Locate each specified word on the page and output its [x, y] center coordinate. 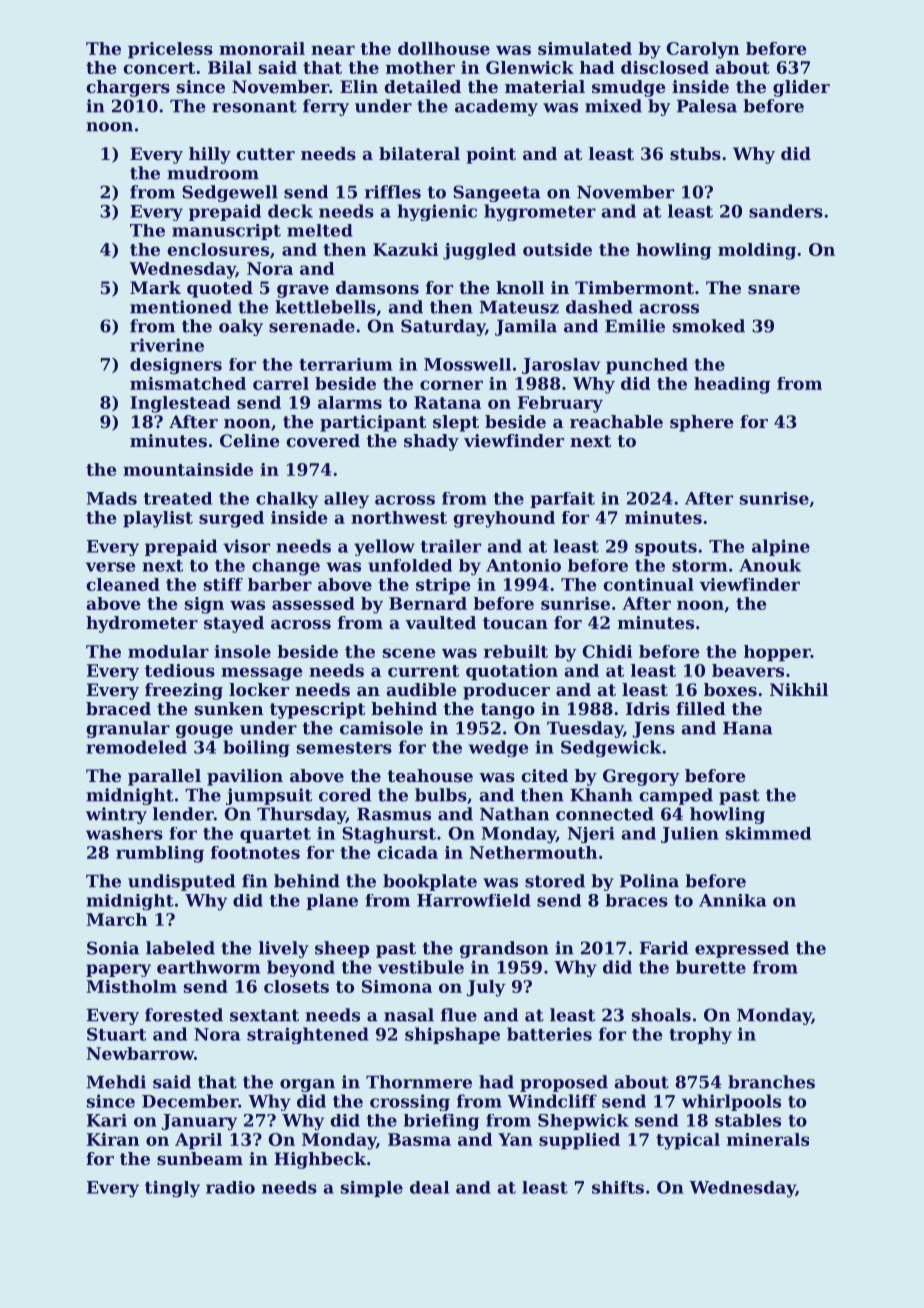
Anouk [770, 565]
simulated [585, 48]
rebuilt [516, 651]
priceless [170, 50]
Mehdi [116, 1082]
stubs [695, 153]
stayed [234, 624]
